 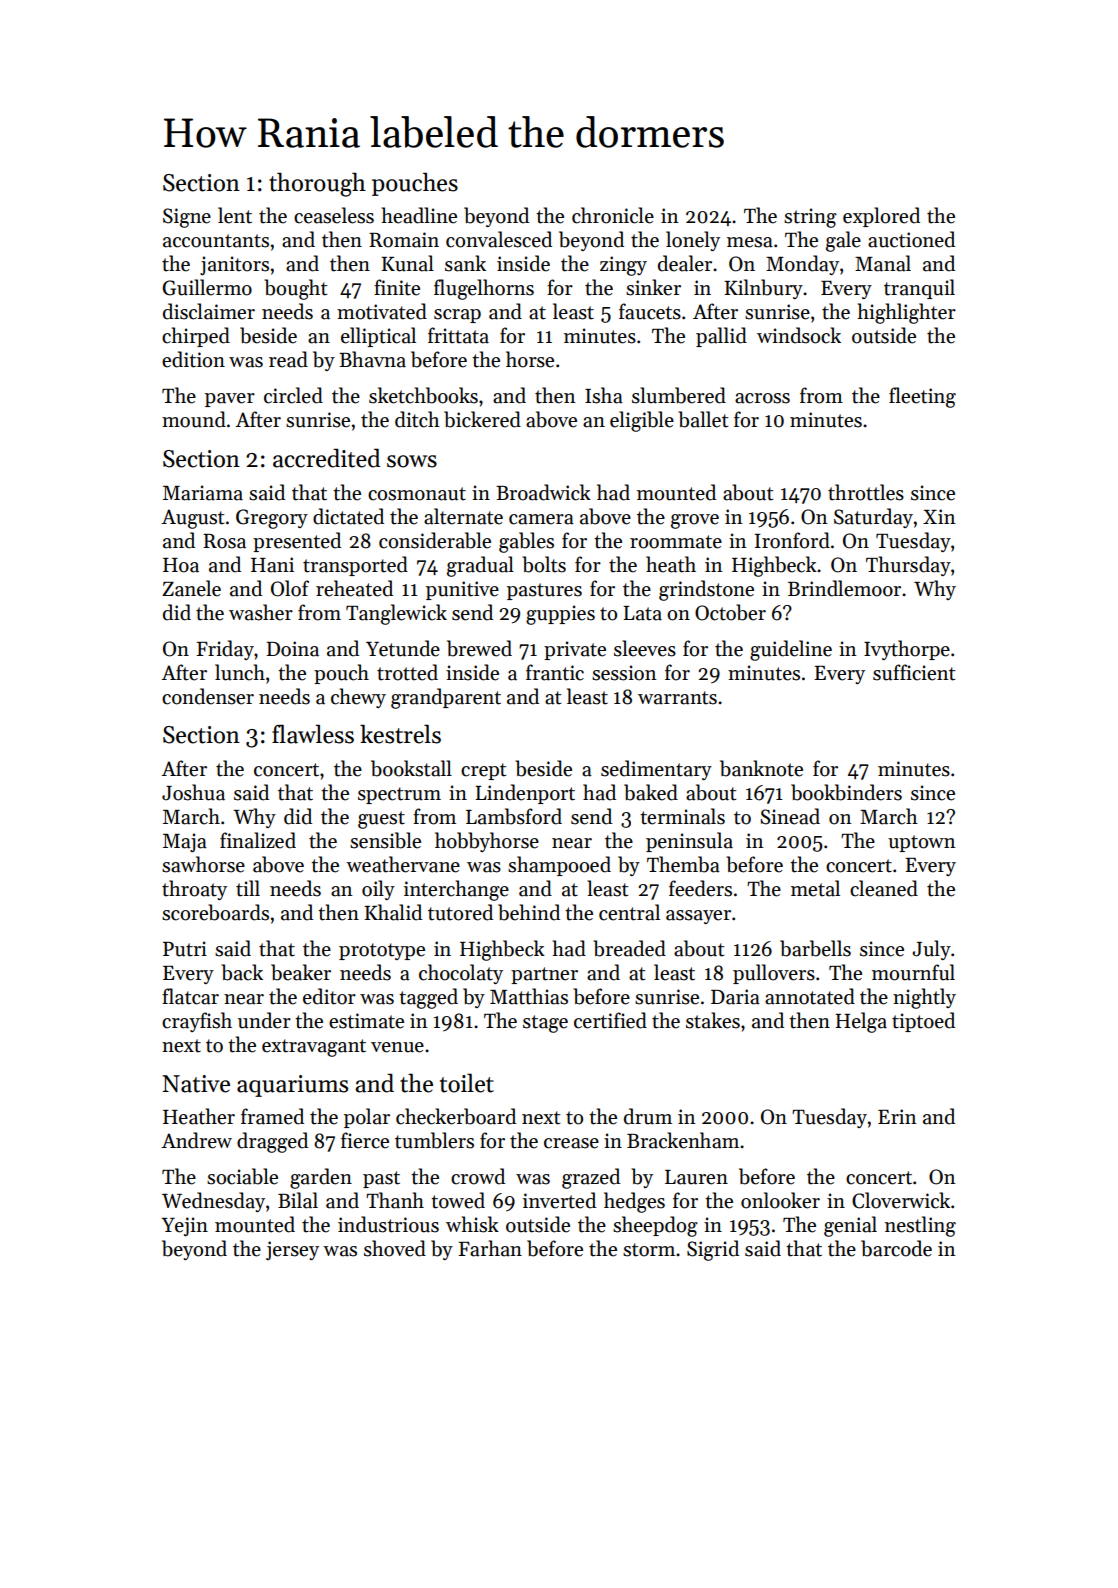 I want to click on jersey, so click(x=292, y=1250).
